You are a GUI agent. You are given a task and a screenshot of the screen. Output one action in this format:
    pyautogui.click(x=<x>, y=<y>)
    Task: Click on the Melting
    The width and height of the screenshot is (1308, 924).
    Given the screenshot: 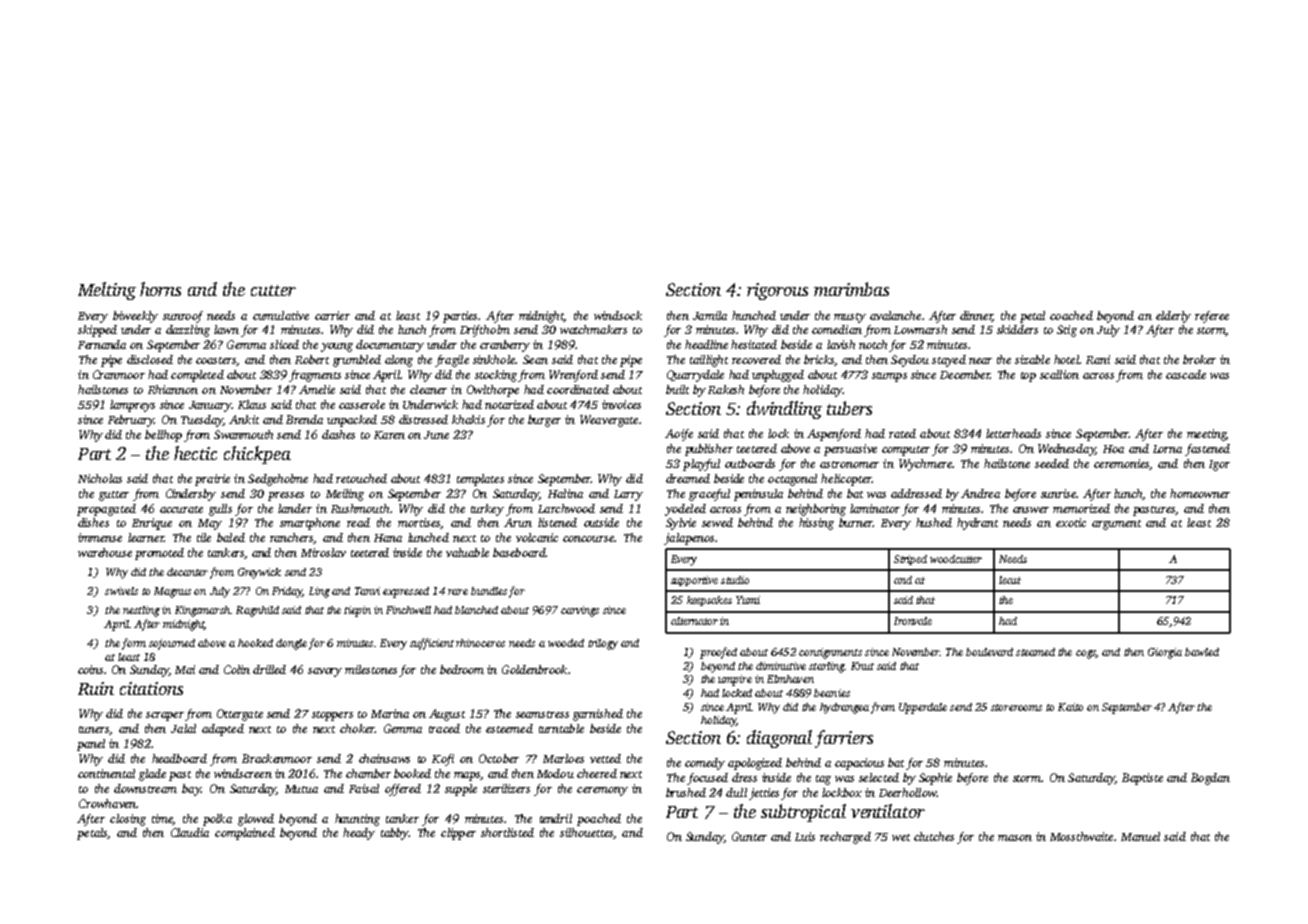 What is the action you would take?
    pyautogui.click(x=107, y=291)
